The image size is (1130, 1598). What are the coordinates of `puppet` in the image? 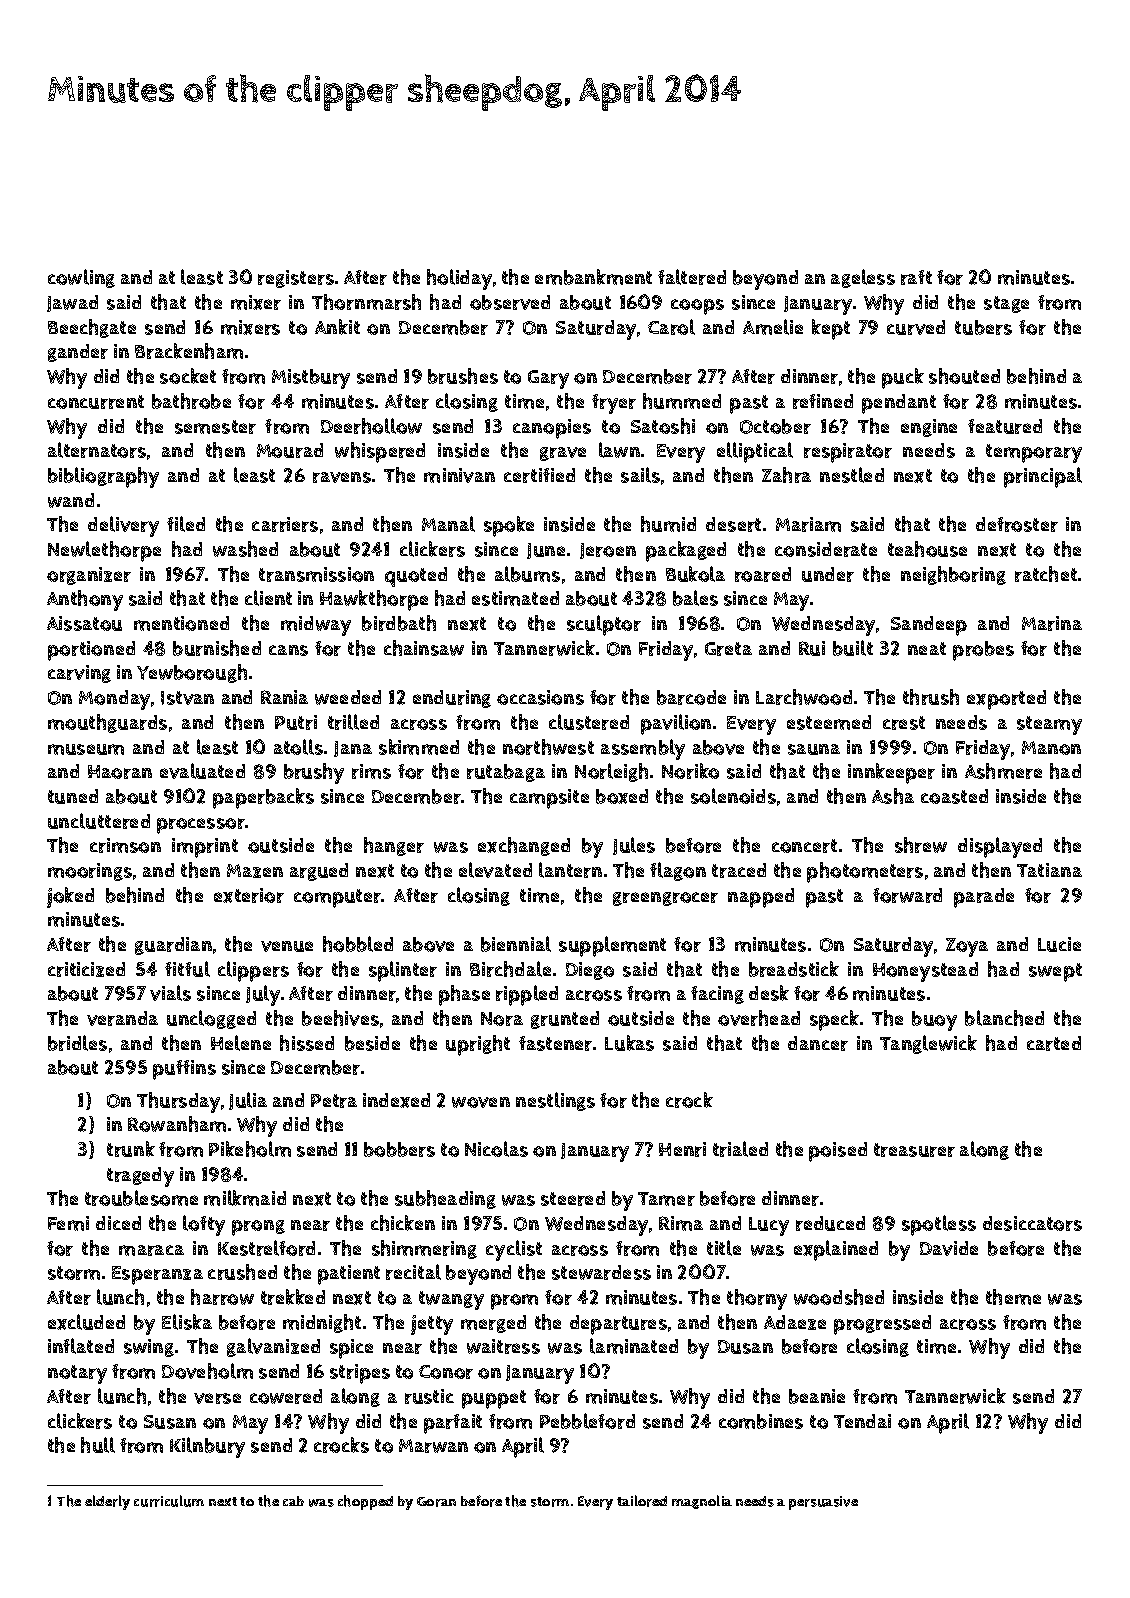 It's located at (494, 1399).
